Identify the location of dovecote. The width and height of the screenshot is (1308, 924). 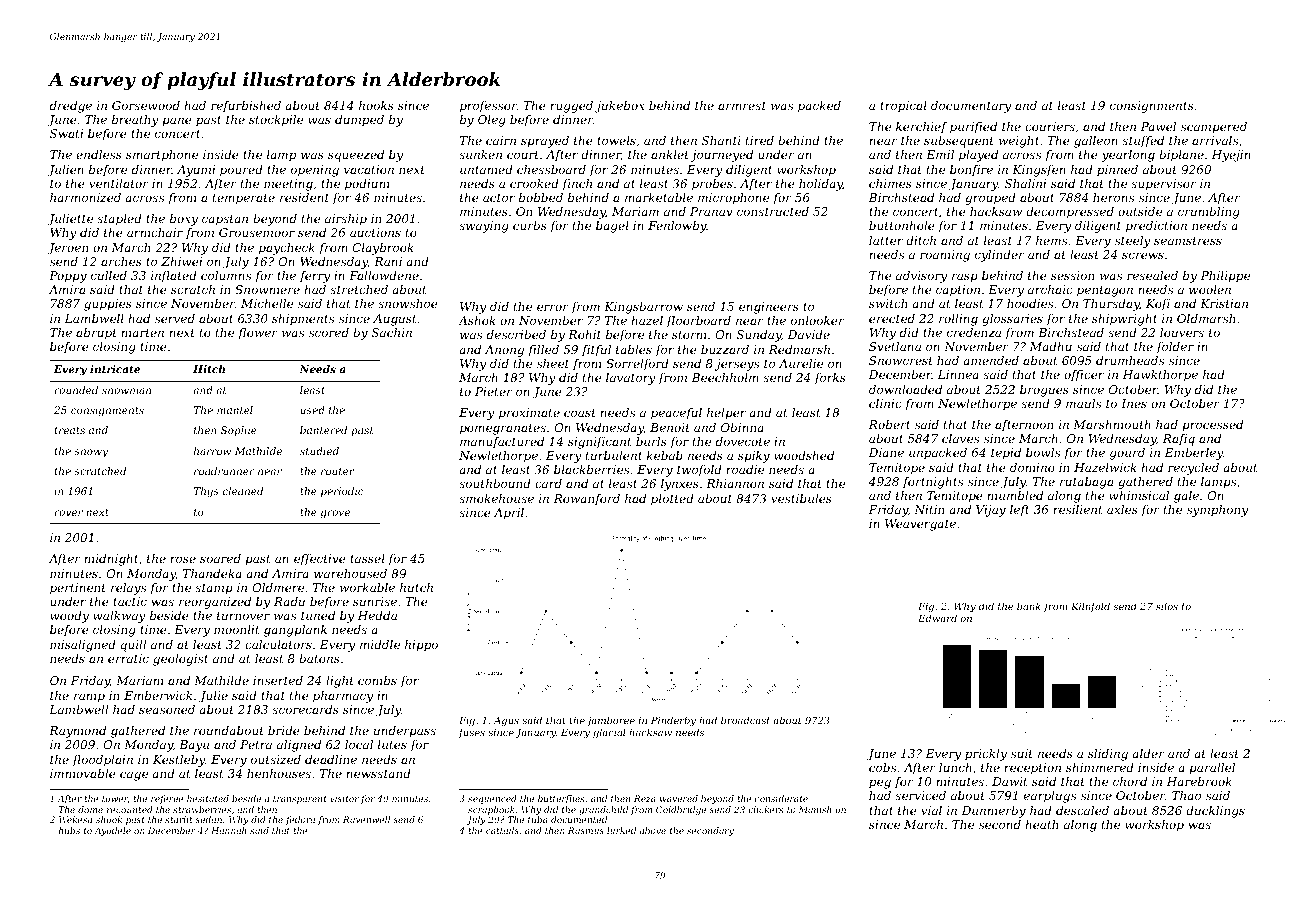
(743, 441).
